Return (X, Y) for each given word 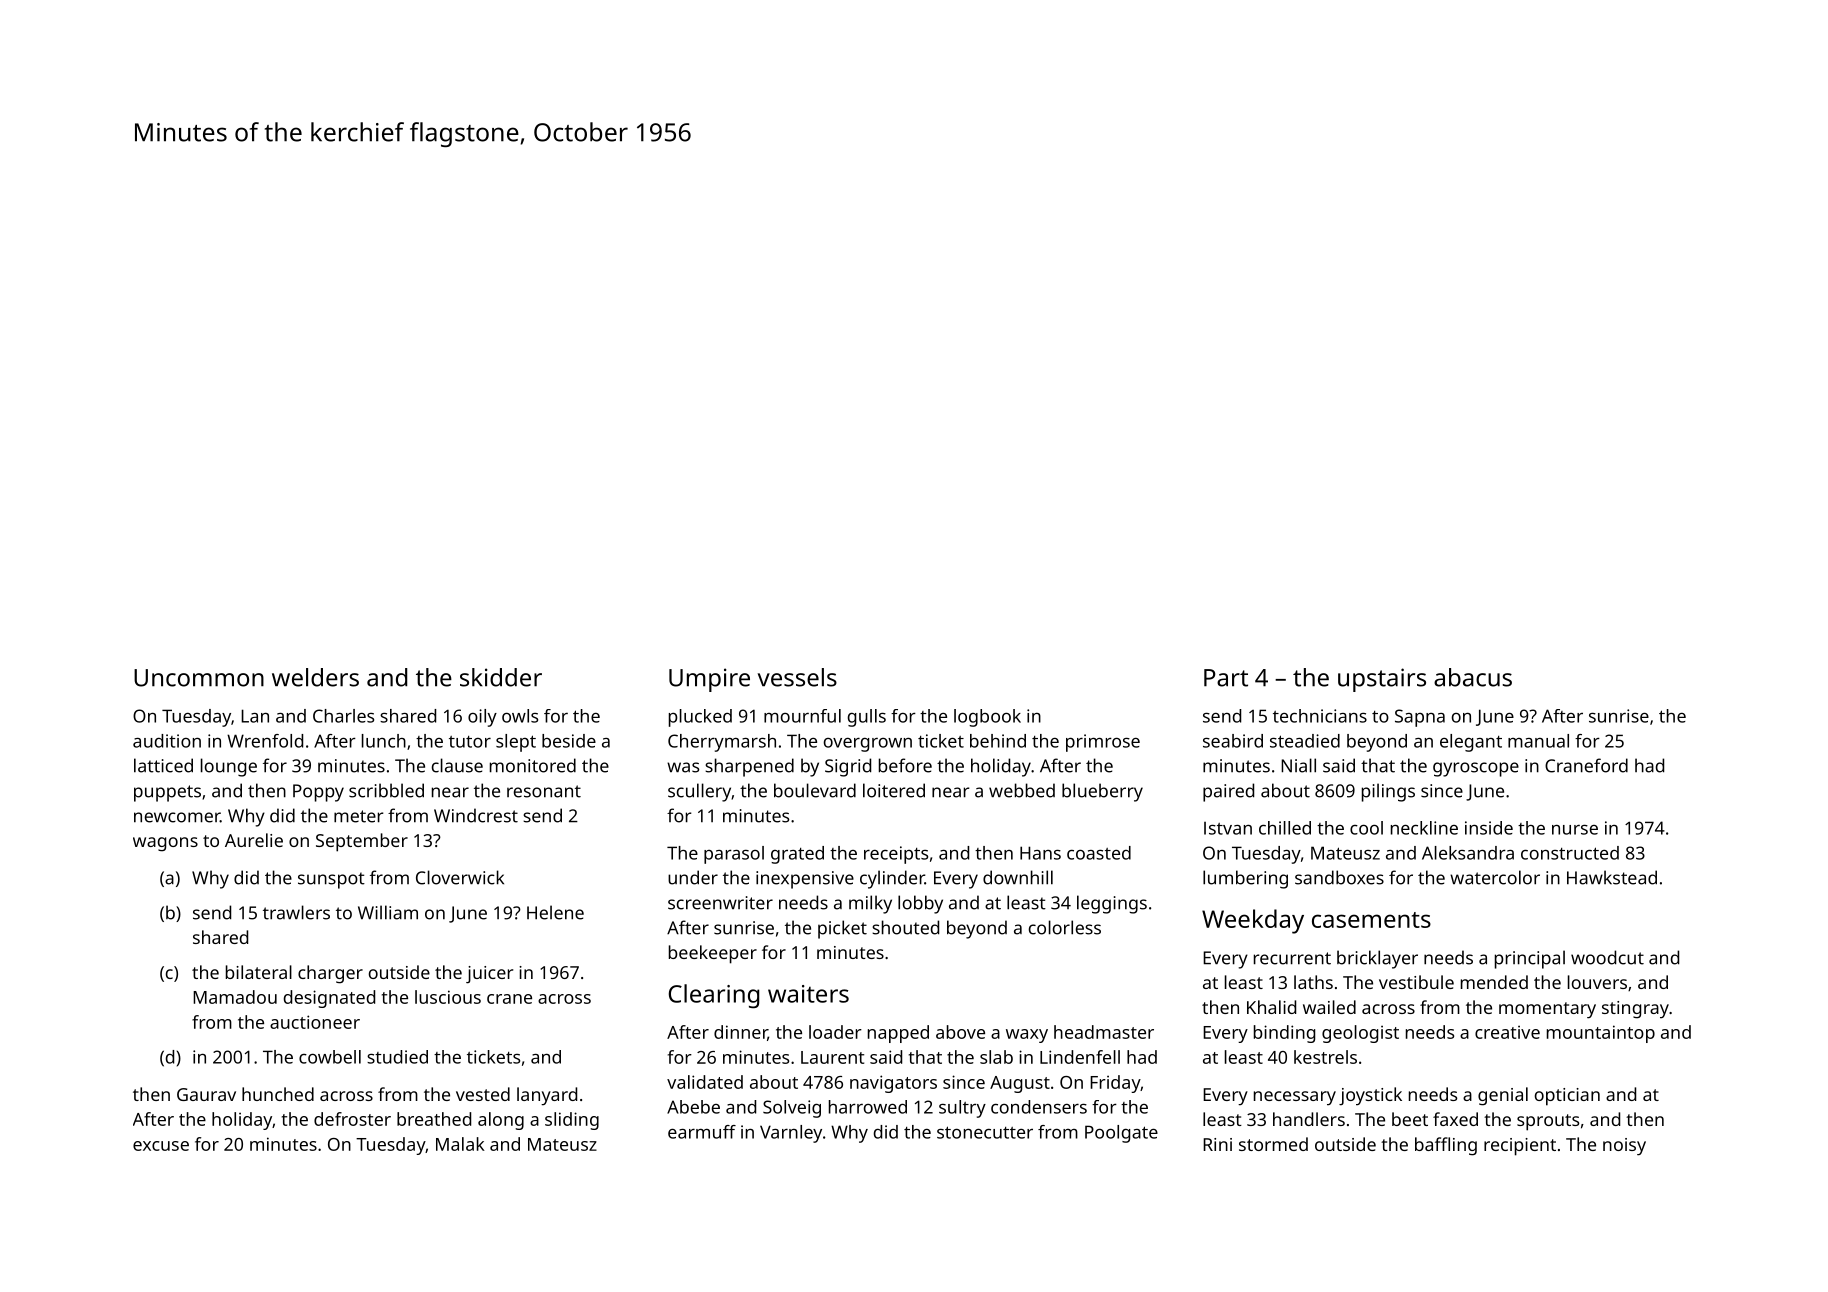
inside (1489, 828)
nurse (1575, 829)
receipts (896, 855)
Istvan (1228, 828)
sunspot (331, 880)
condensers (1039, 1107)
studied (397, 1057)
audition (167, 741)
